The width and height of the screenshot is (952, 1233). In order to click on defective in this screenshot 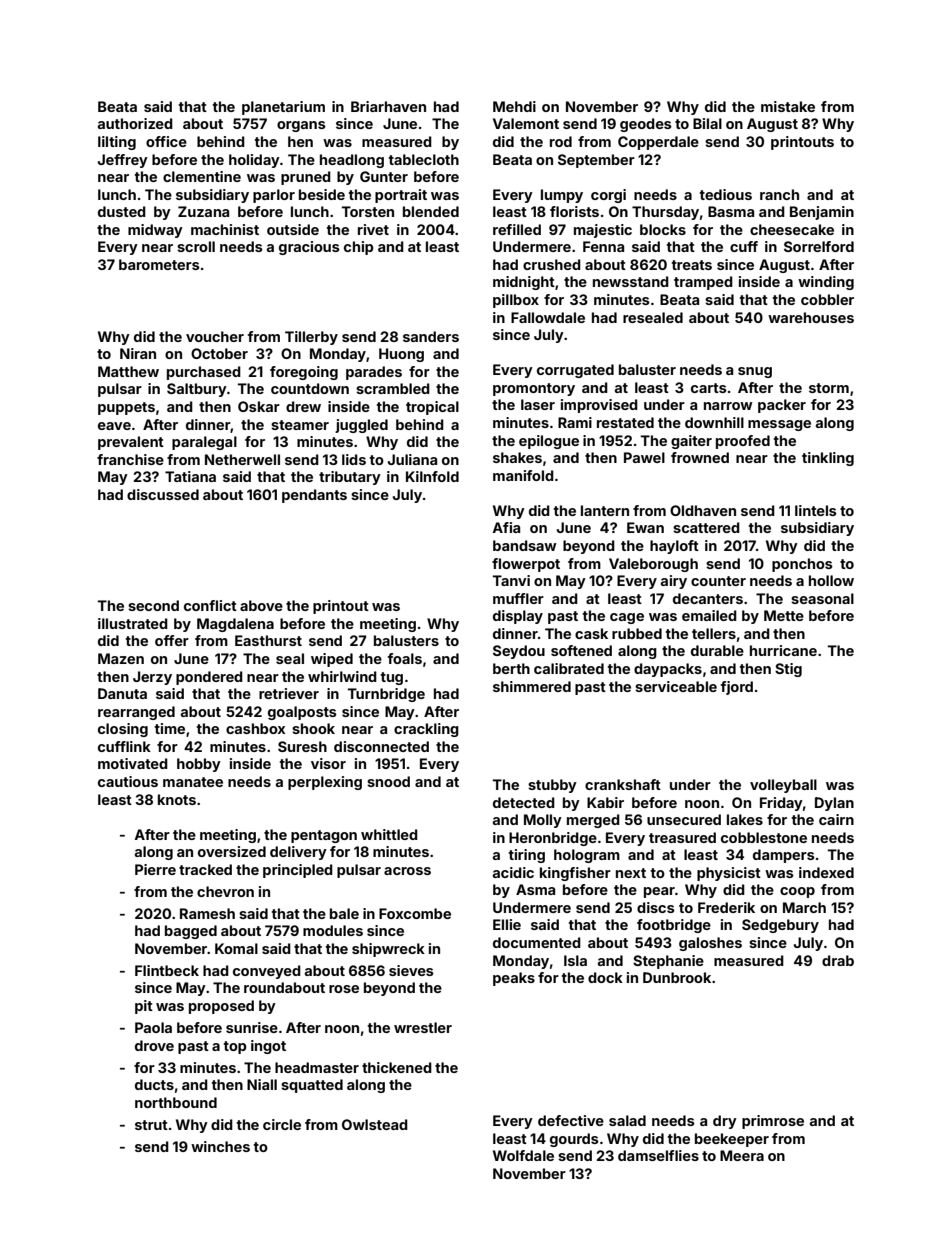, I will do `click(571, 1120)`.
